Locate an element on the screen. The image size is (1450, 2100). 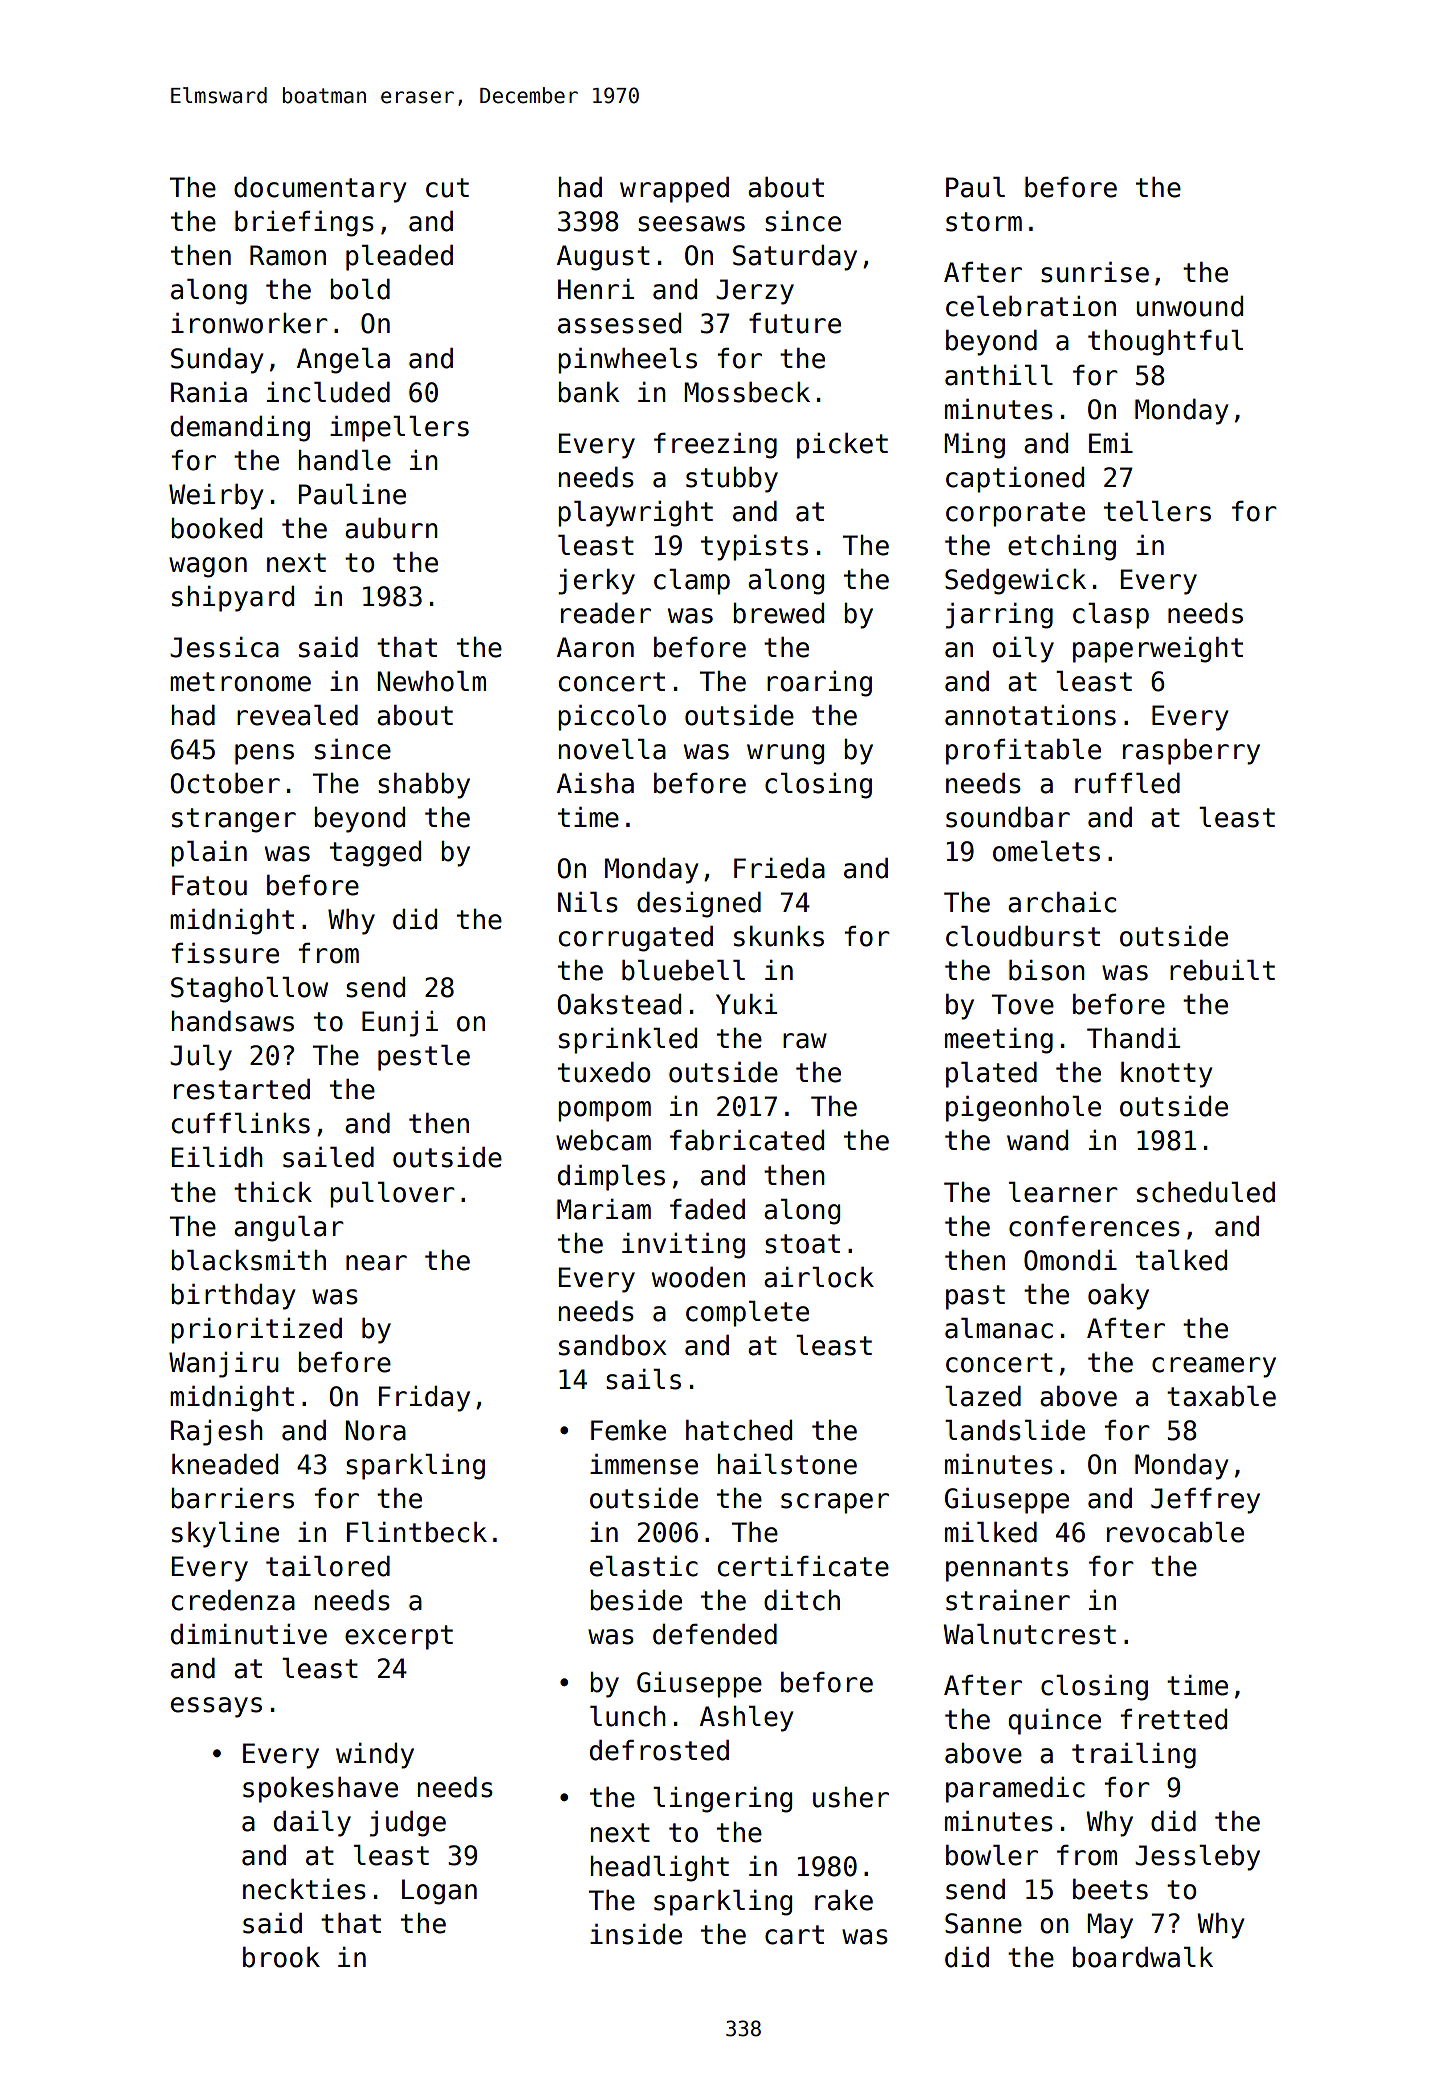
taxable is located at coordinates (1221, 1396).
